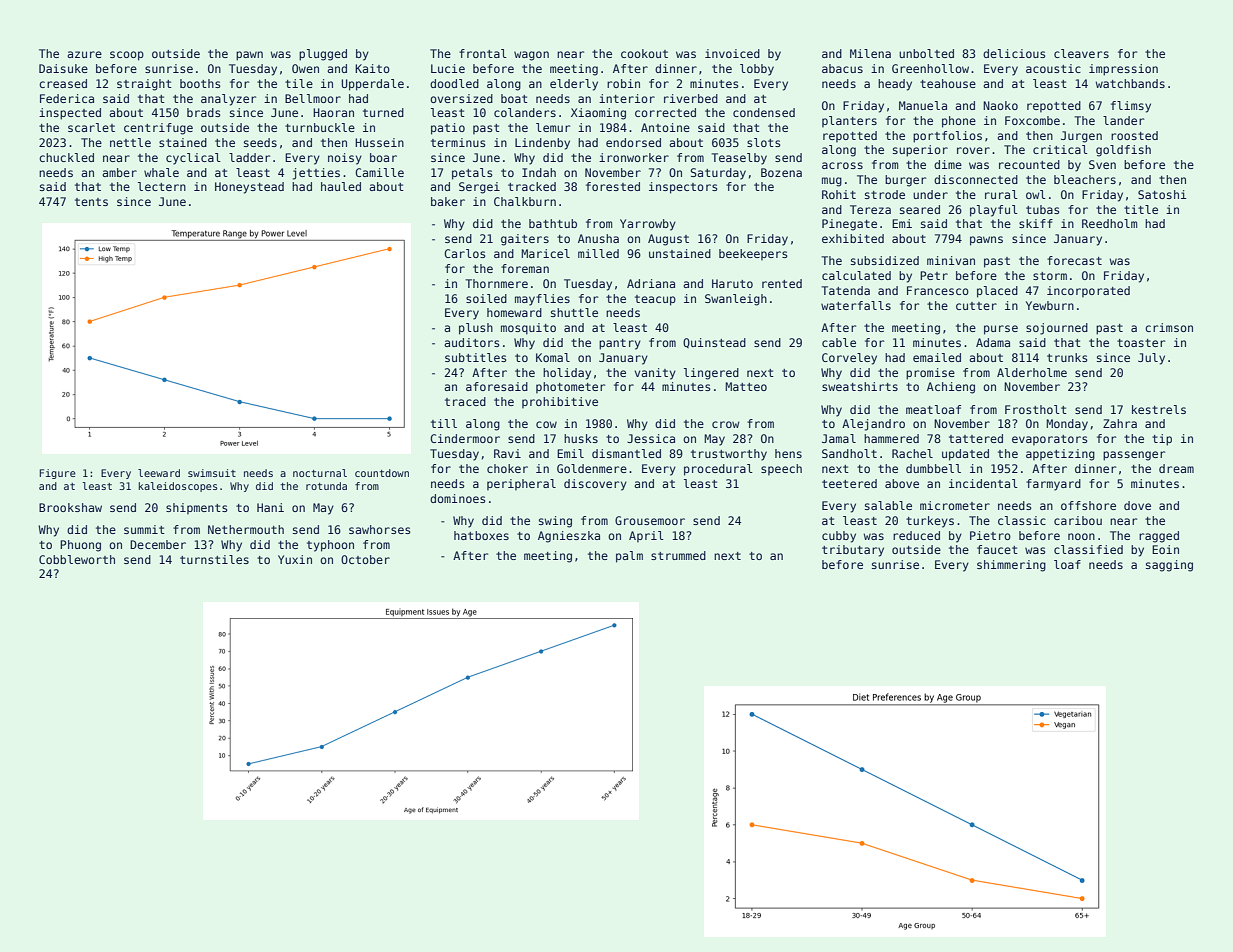  What do you see at coordinates (158, 129) in the screenshot?
I see `centrifuge` at bounding box center [158, 129].
